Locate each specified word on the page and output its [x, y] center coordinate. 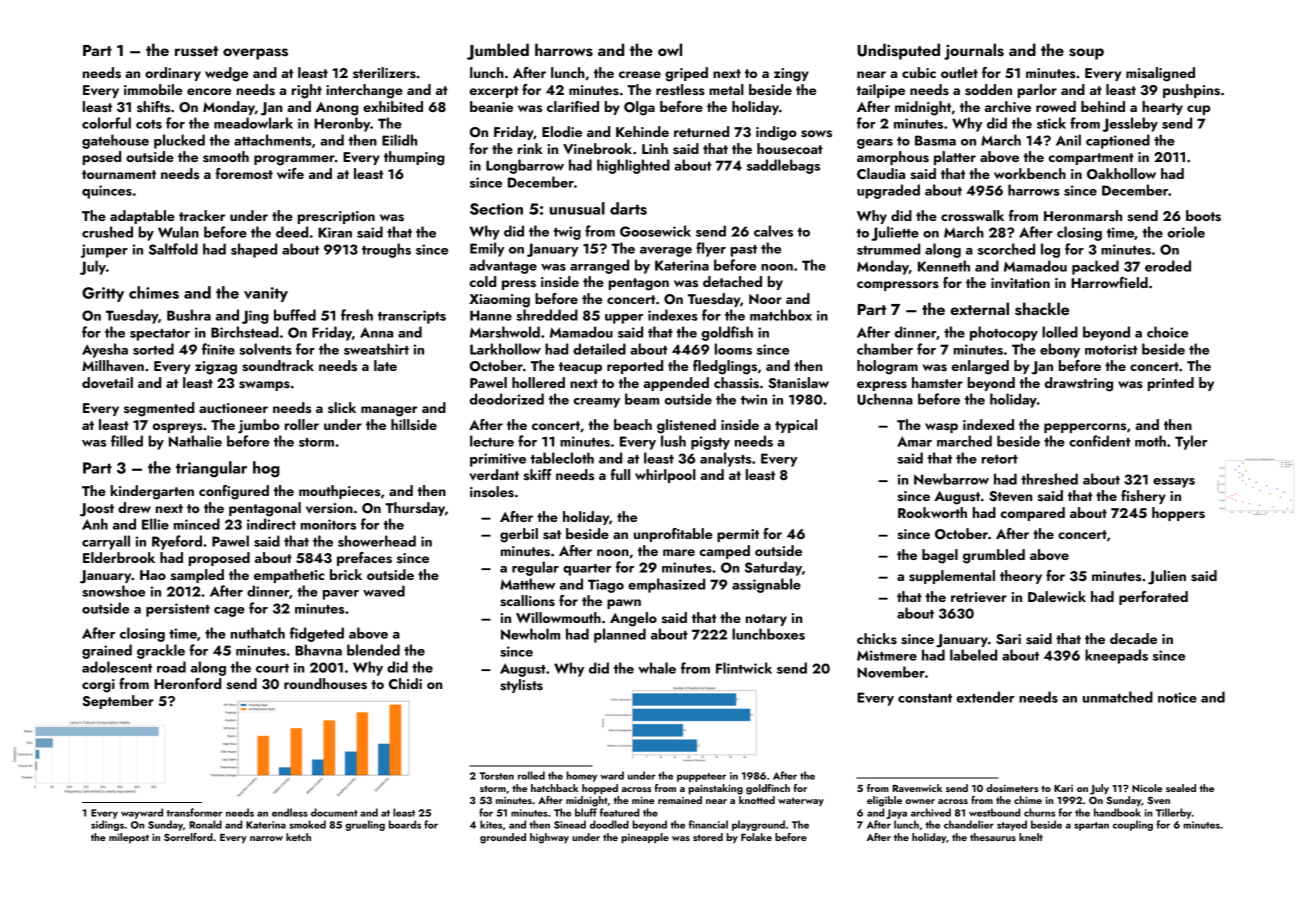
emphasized [666, 585]
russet [196, 51]
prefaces [364, 559]
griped [686, 74]
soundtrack [278, 366]
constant [925, 698]
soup [1086, 54]
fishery [1143, 497]
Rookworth [932, 512]
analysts [725, 459]
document [334, 812]
